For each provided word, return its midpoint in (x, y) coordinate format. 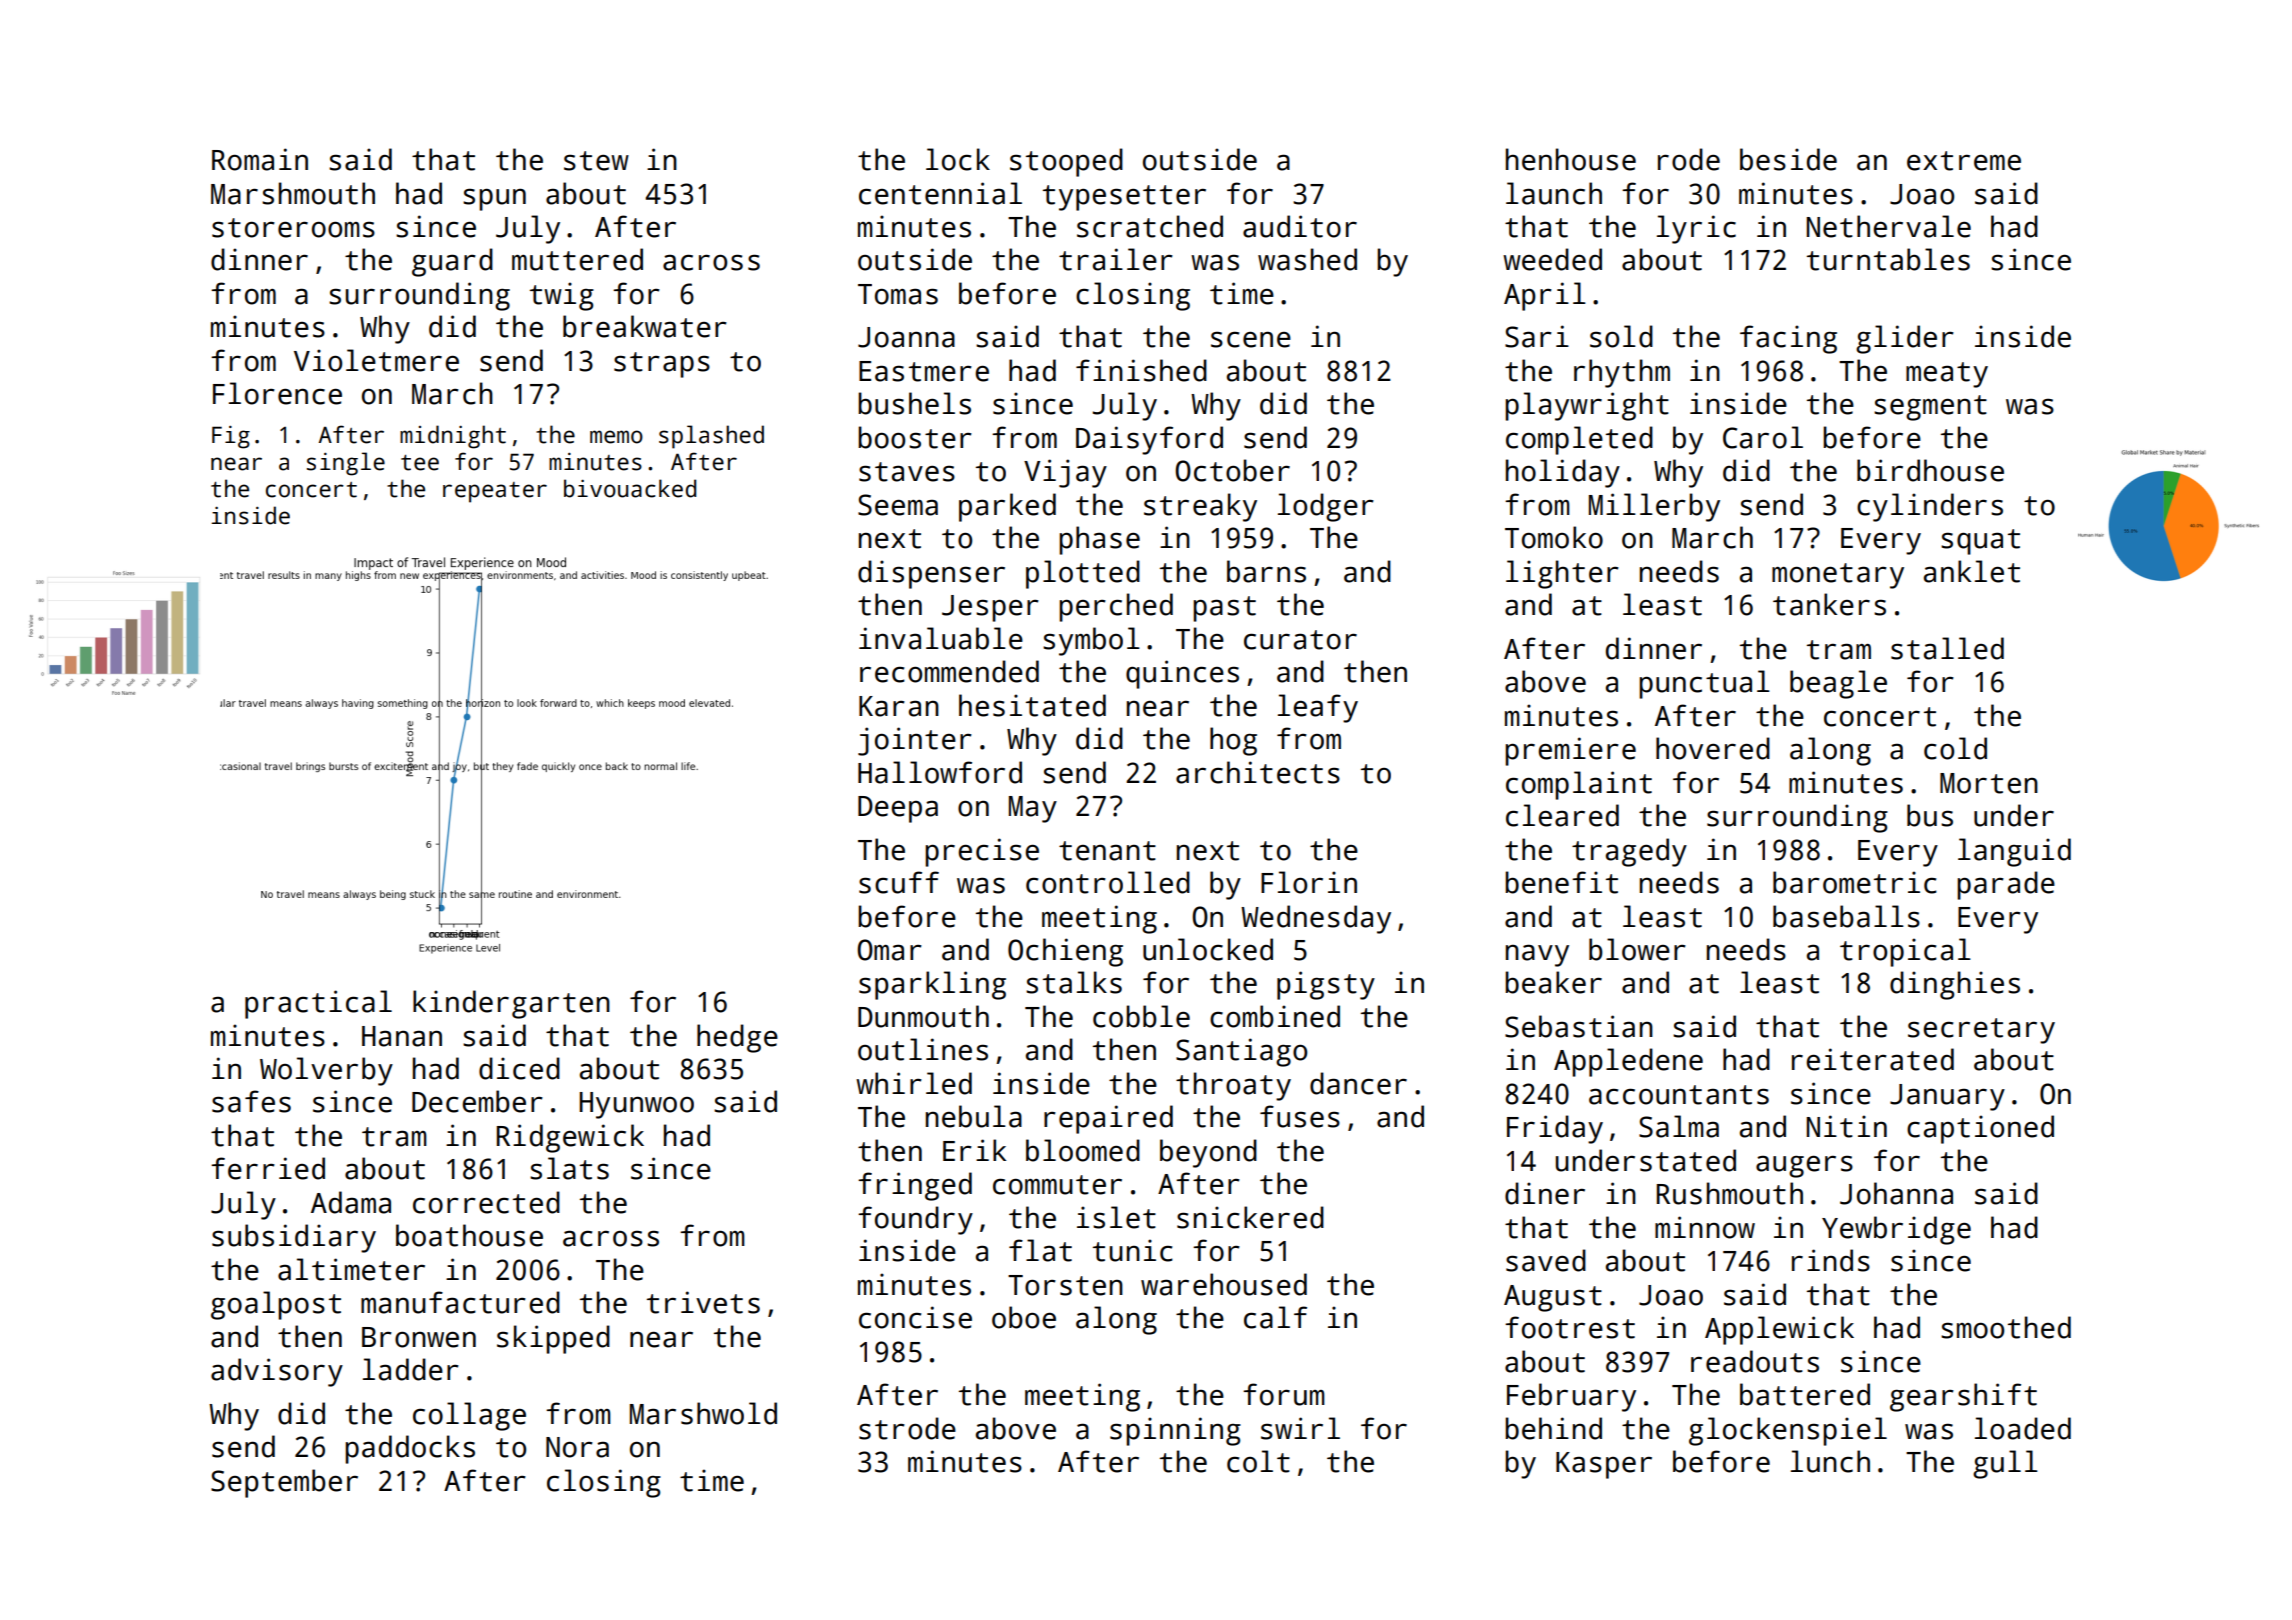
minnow (1705, 1227)
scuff (899, 882)
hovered (1713, 748)
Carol (1763, 437)
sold (1621, 336)
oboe (1024, 1317)
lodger (1326, 507)
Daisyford (1149, 440)
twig (562, 296)
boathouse (469, 1235)
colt (1258, 1461)
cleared (1562, 815)
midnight (453, 437)
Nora (577, 1447)
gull (2005, 1464)
